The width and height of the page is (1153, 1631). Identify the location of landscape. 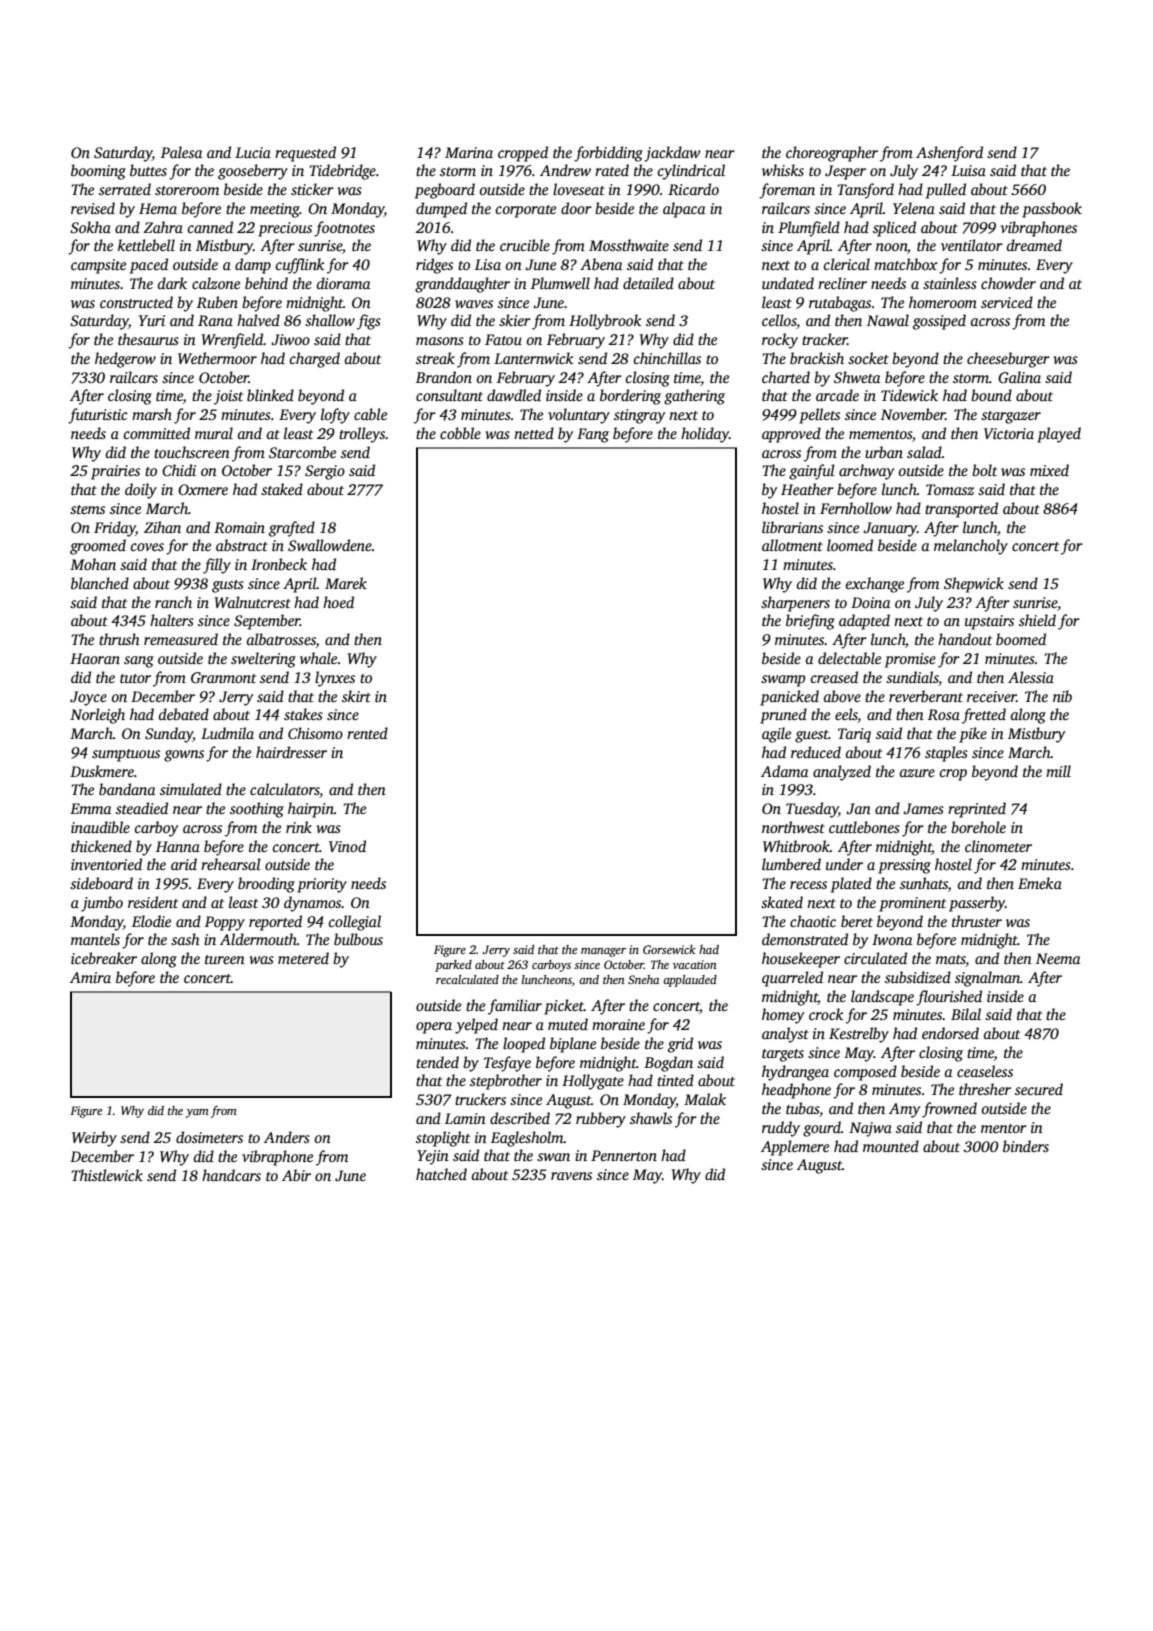
(882, 998).
